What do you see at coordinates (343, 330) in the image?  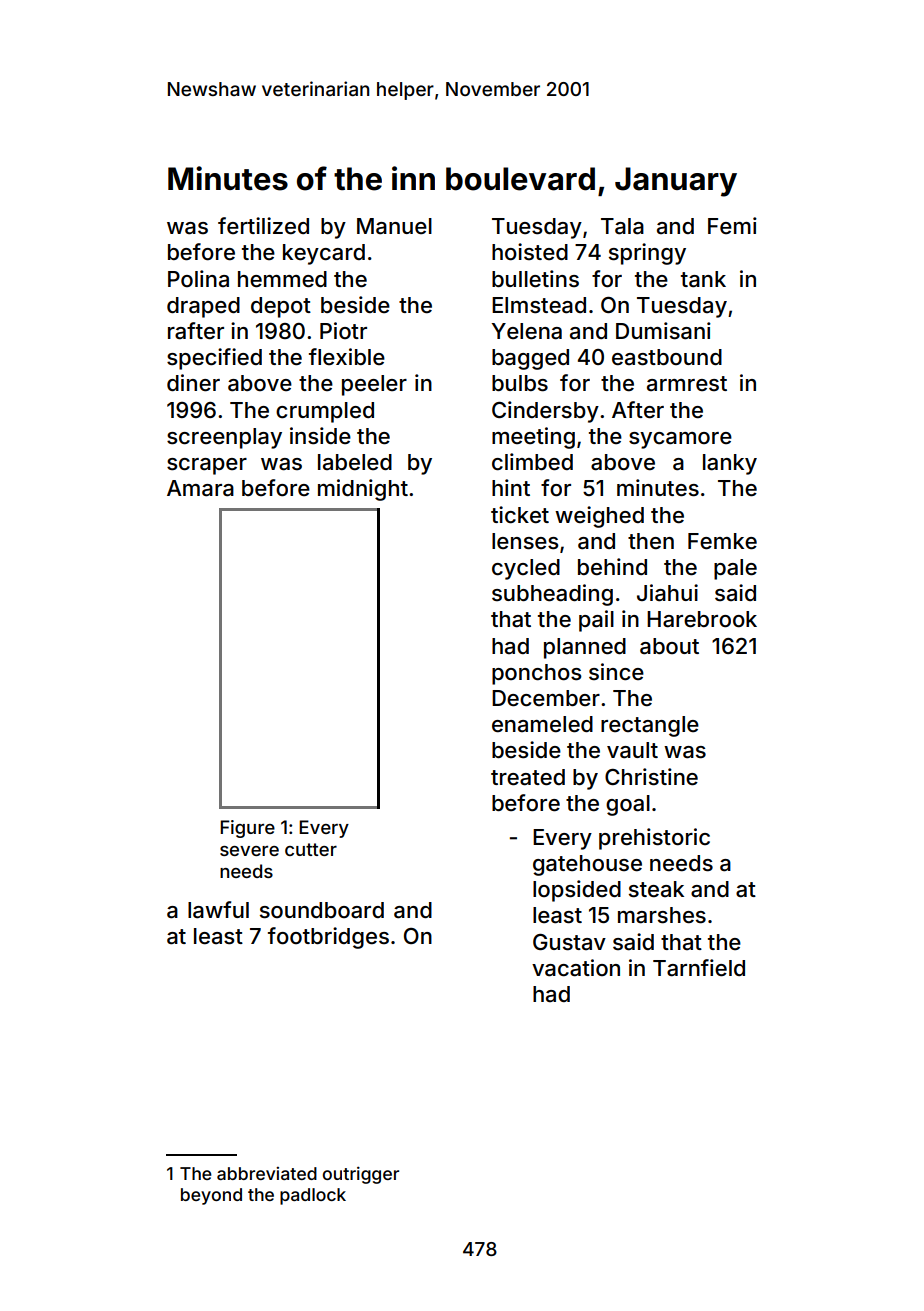 I see `Piotr` at bounding box center [343, 330].
